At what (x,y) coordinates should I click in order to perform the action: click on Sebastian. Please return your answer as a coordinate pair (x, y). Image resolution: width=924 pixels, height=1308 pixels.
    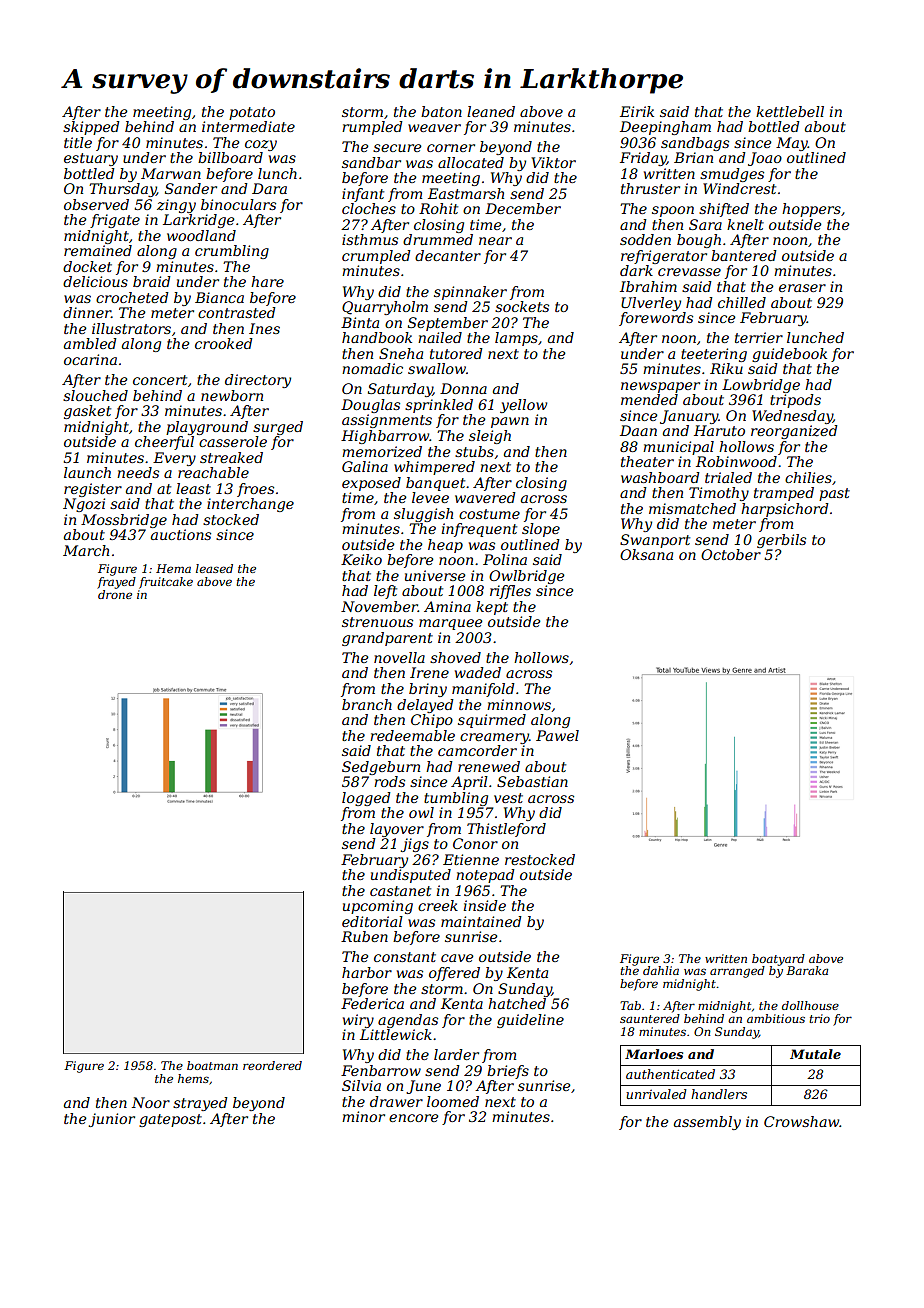
    Looking at the image, I should click on (532, 781).
